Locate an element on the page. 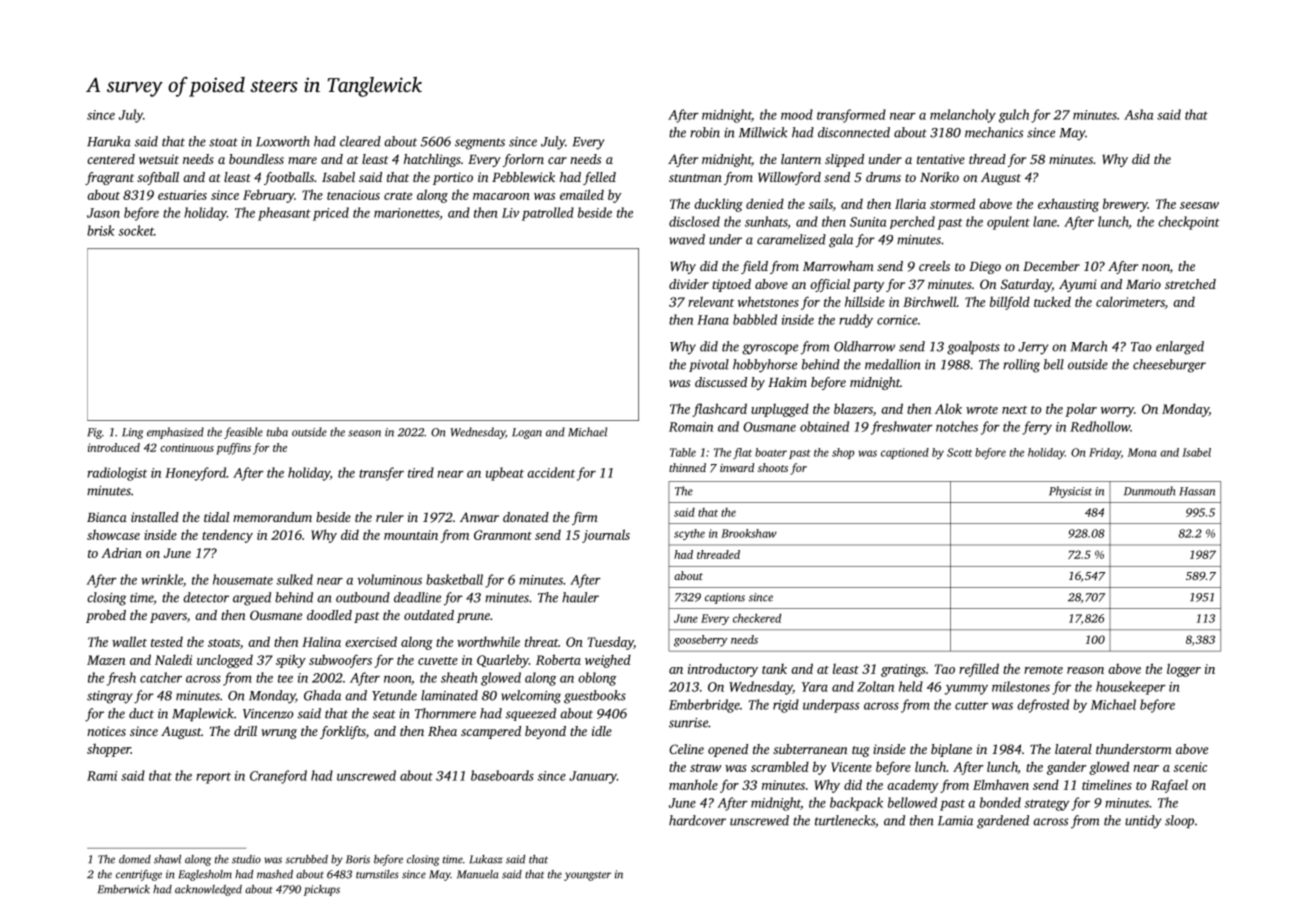 The image size is (1308, 924). hauler is located at coordinates (580, 597).
